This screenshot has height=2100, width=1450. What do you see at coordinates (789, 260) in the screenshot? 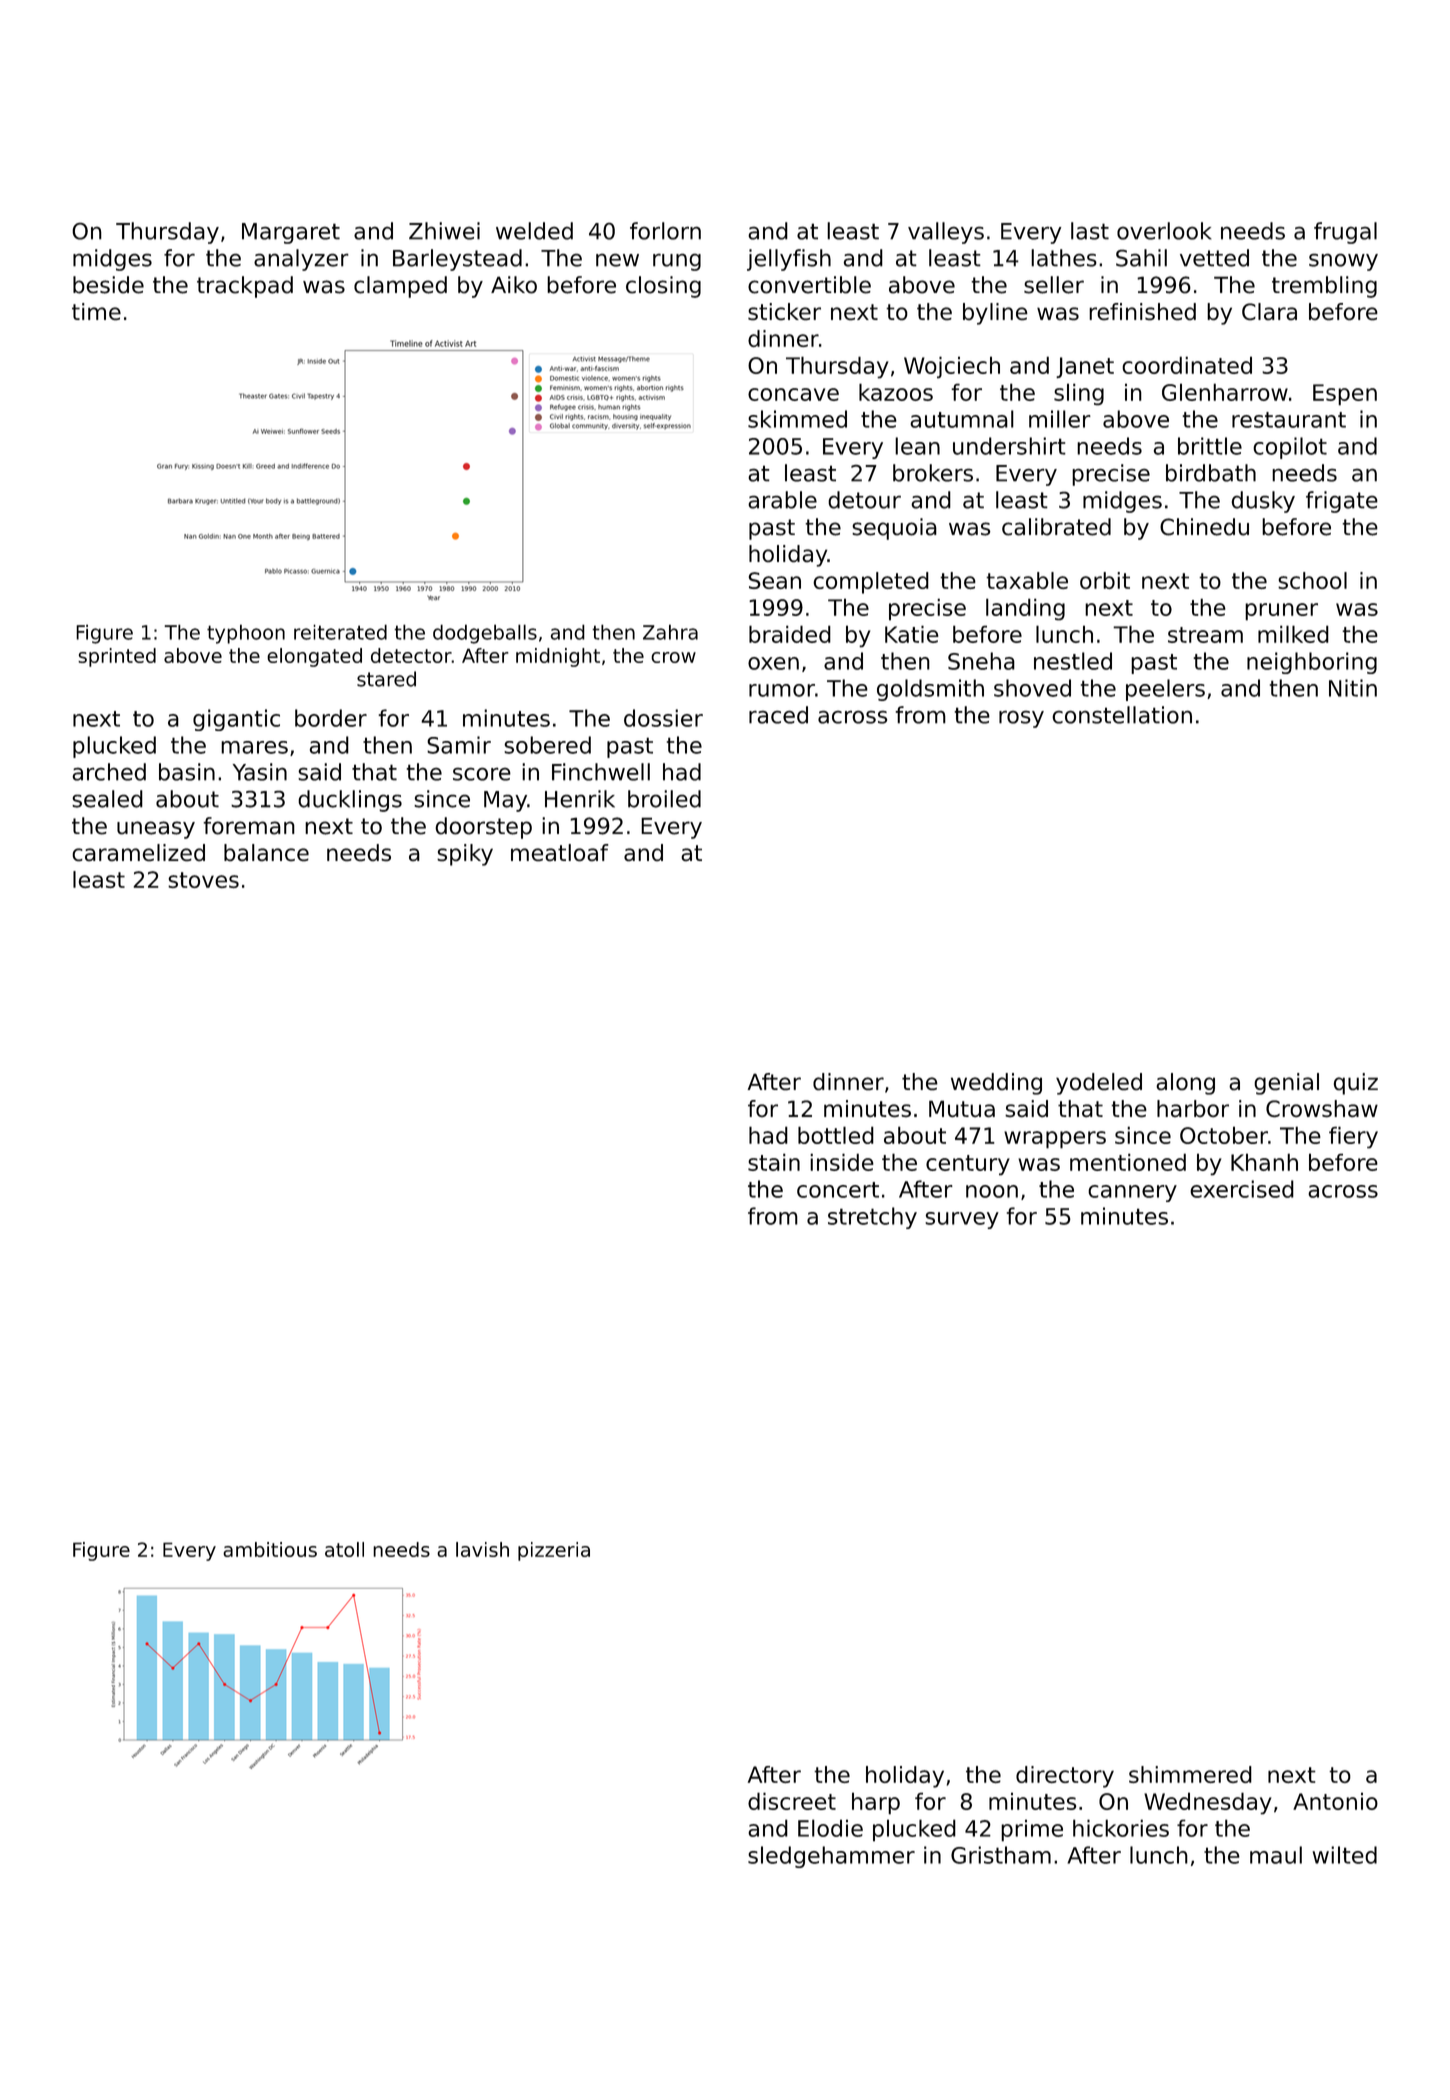
I see `jellyfish` at bounding box center [789, 260].
